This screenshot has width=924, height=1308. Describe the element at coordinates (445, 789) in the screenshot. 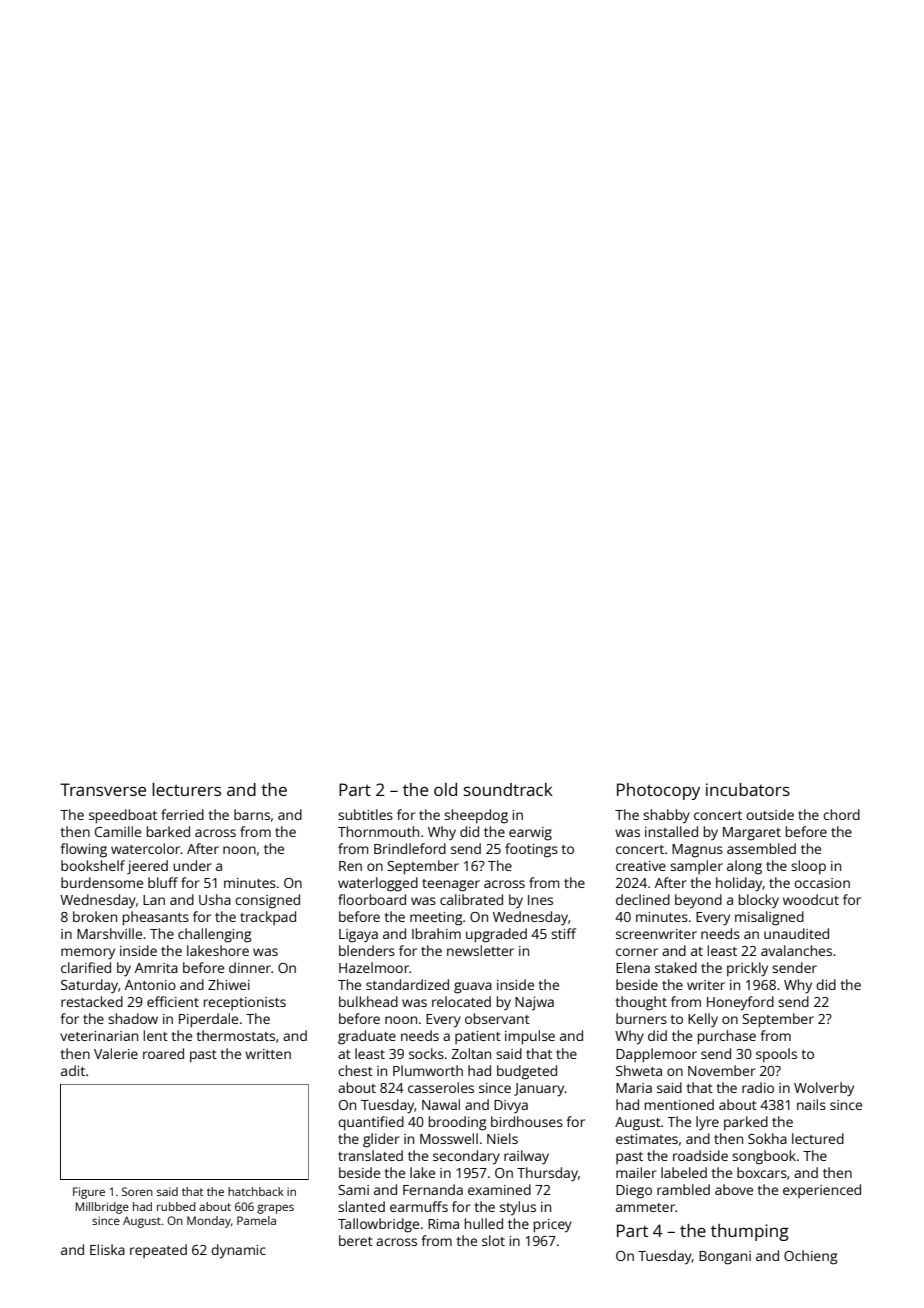

I see `old` at that location.
